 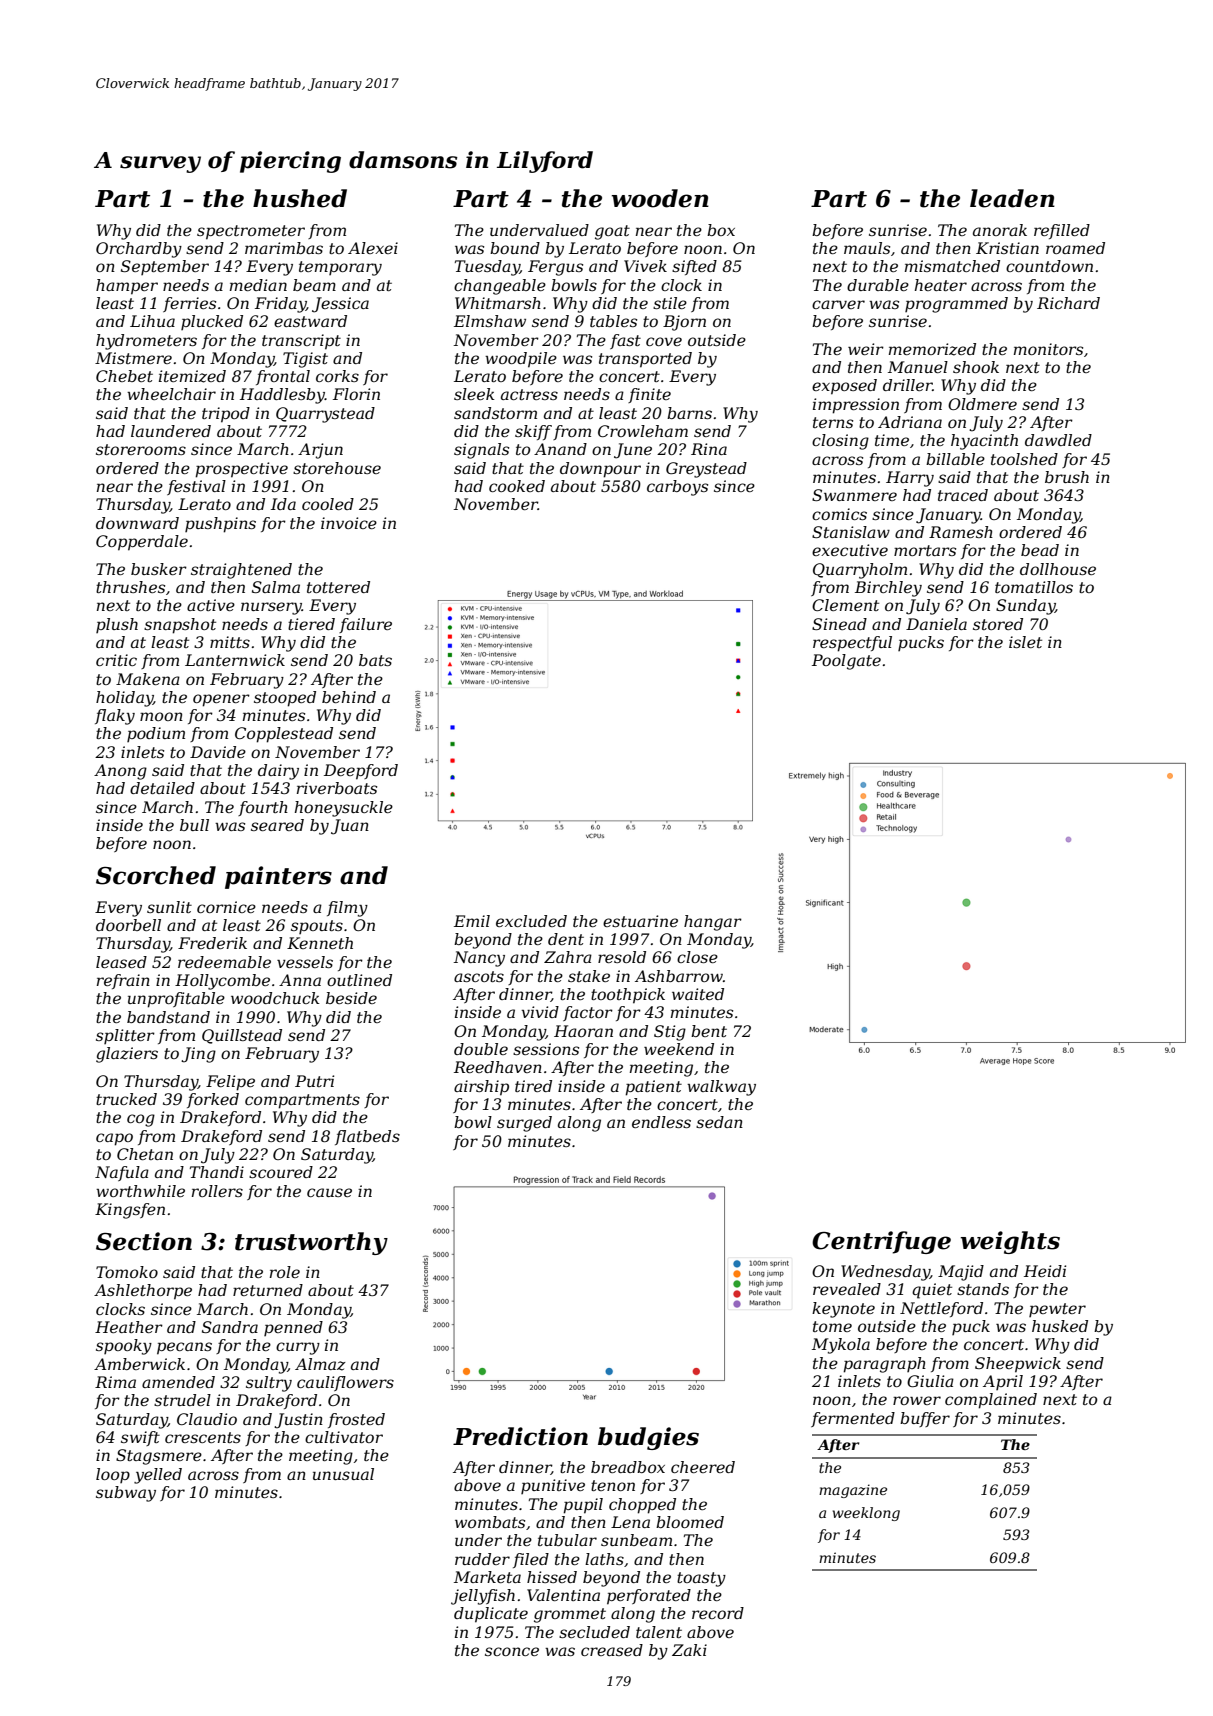 What do you see at coordinates (884, 1365) in the screenshot?
I see `paragraph` at bounding box center [884, 1365].
